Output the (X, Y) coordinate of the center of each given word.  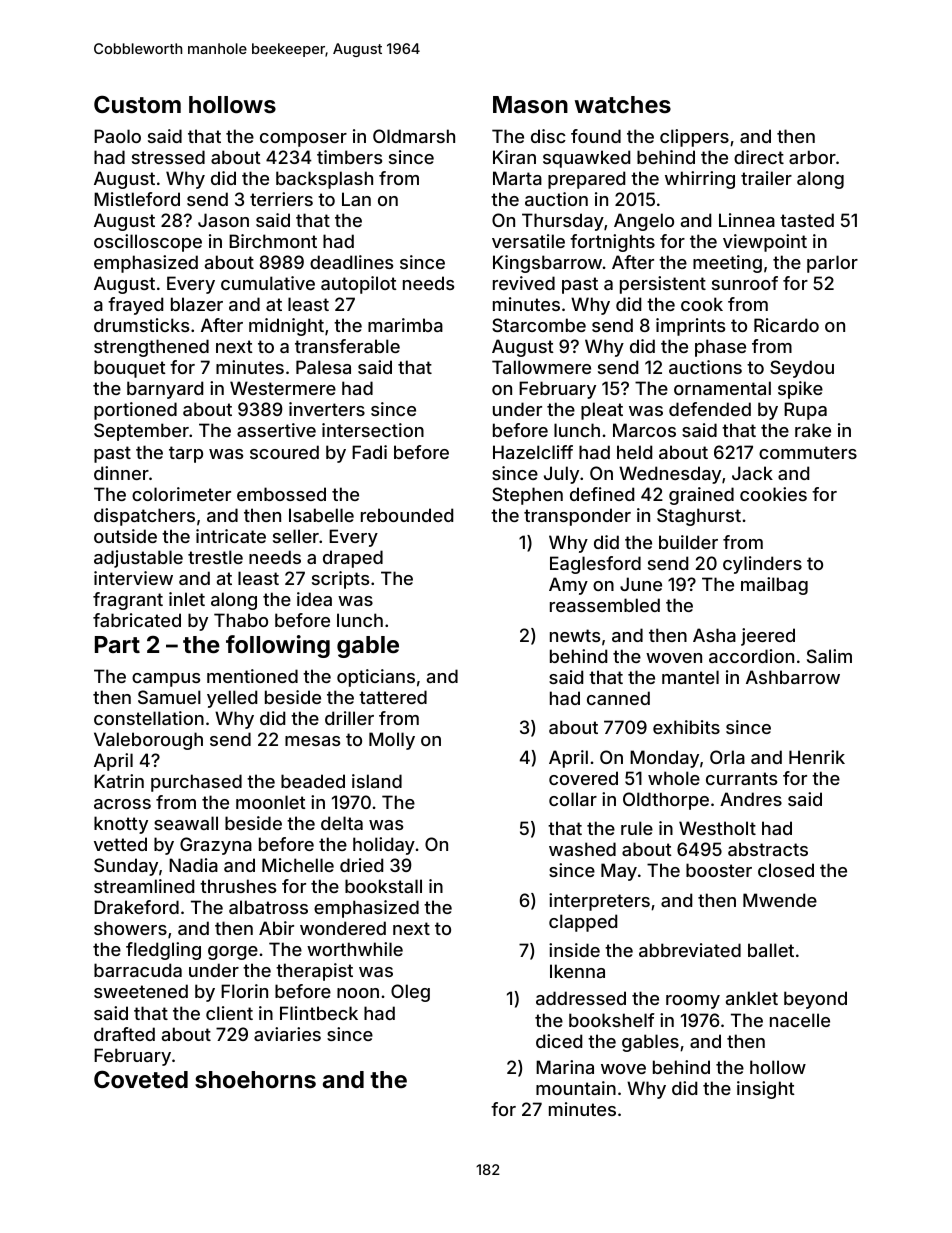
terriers (281, 199)
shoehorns (255, 1079)
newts (575, 635)
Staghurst (699, 517)
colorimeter (181, 494)
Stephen (527, 496)
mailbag (774, 586)
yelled (232, 699)
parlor (832, 264)
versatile (528, 241)
